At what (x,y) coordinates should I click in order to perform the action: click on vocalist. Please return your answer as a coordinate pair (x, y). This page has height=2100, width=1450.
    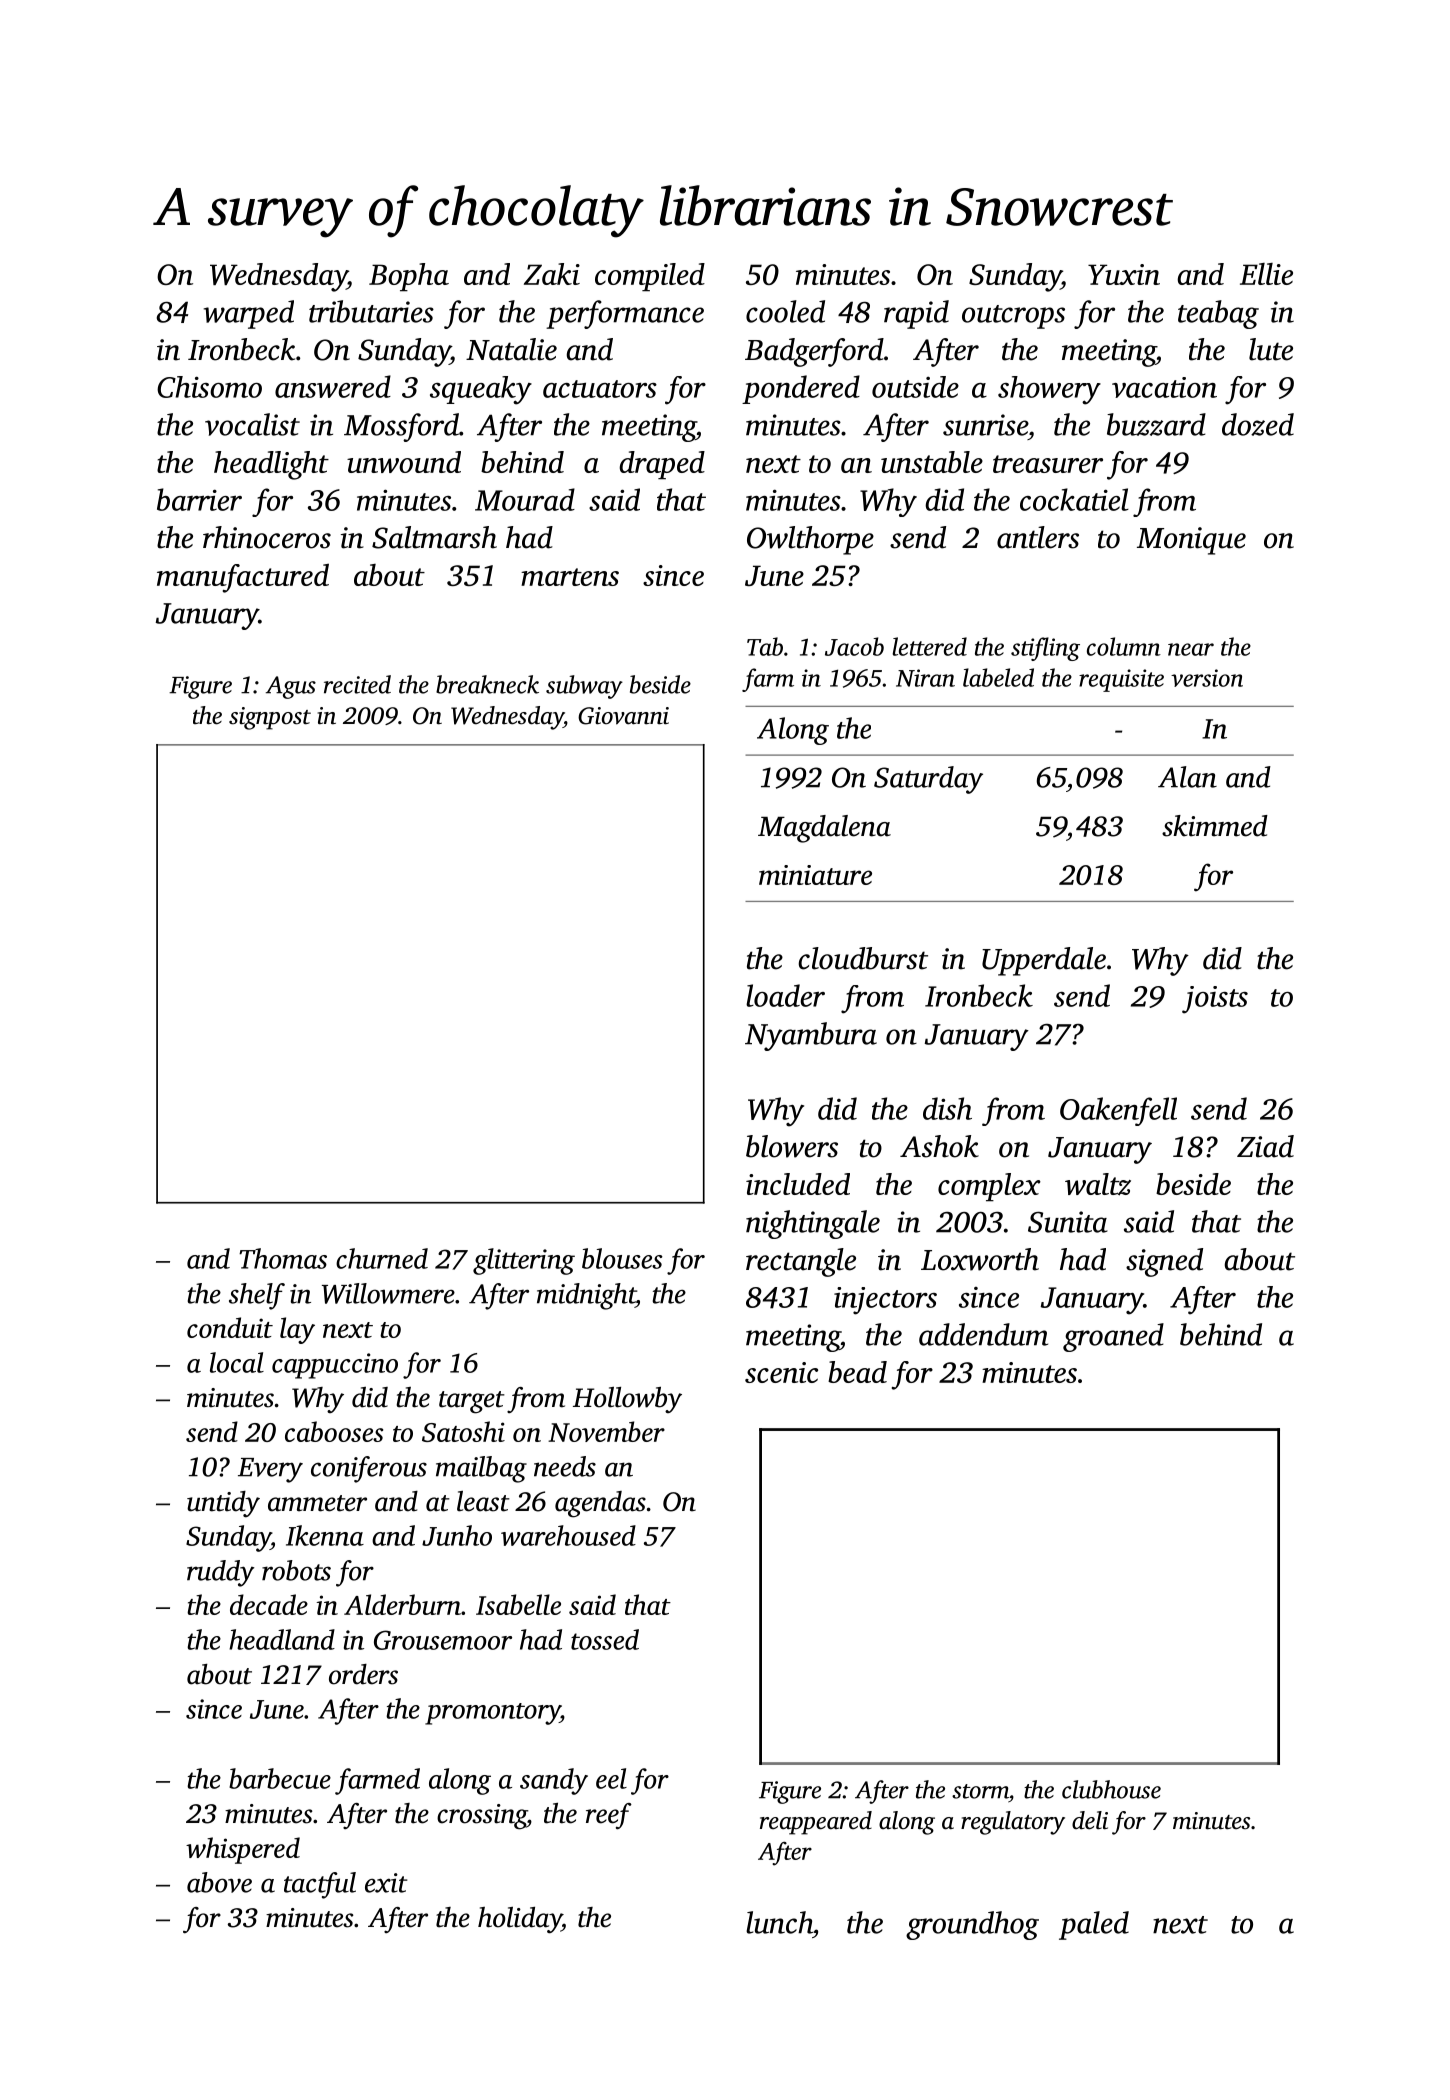
    Looking at the image, I should click on (252, 424).
